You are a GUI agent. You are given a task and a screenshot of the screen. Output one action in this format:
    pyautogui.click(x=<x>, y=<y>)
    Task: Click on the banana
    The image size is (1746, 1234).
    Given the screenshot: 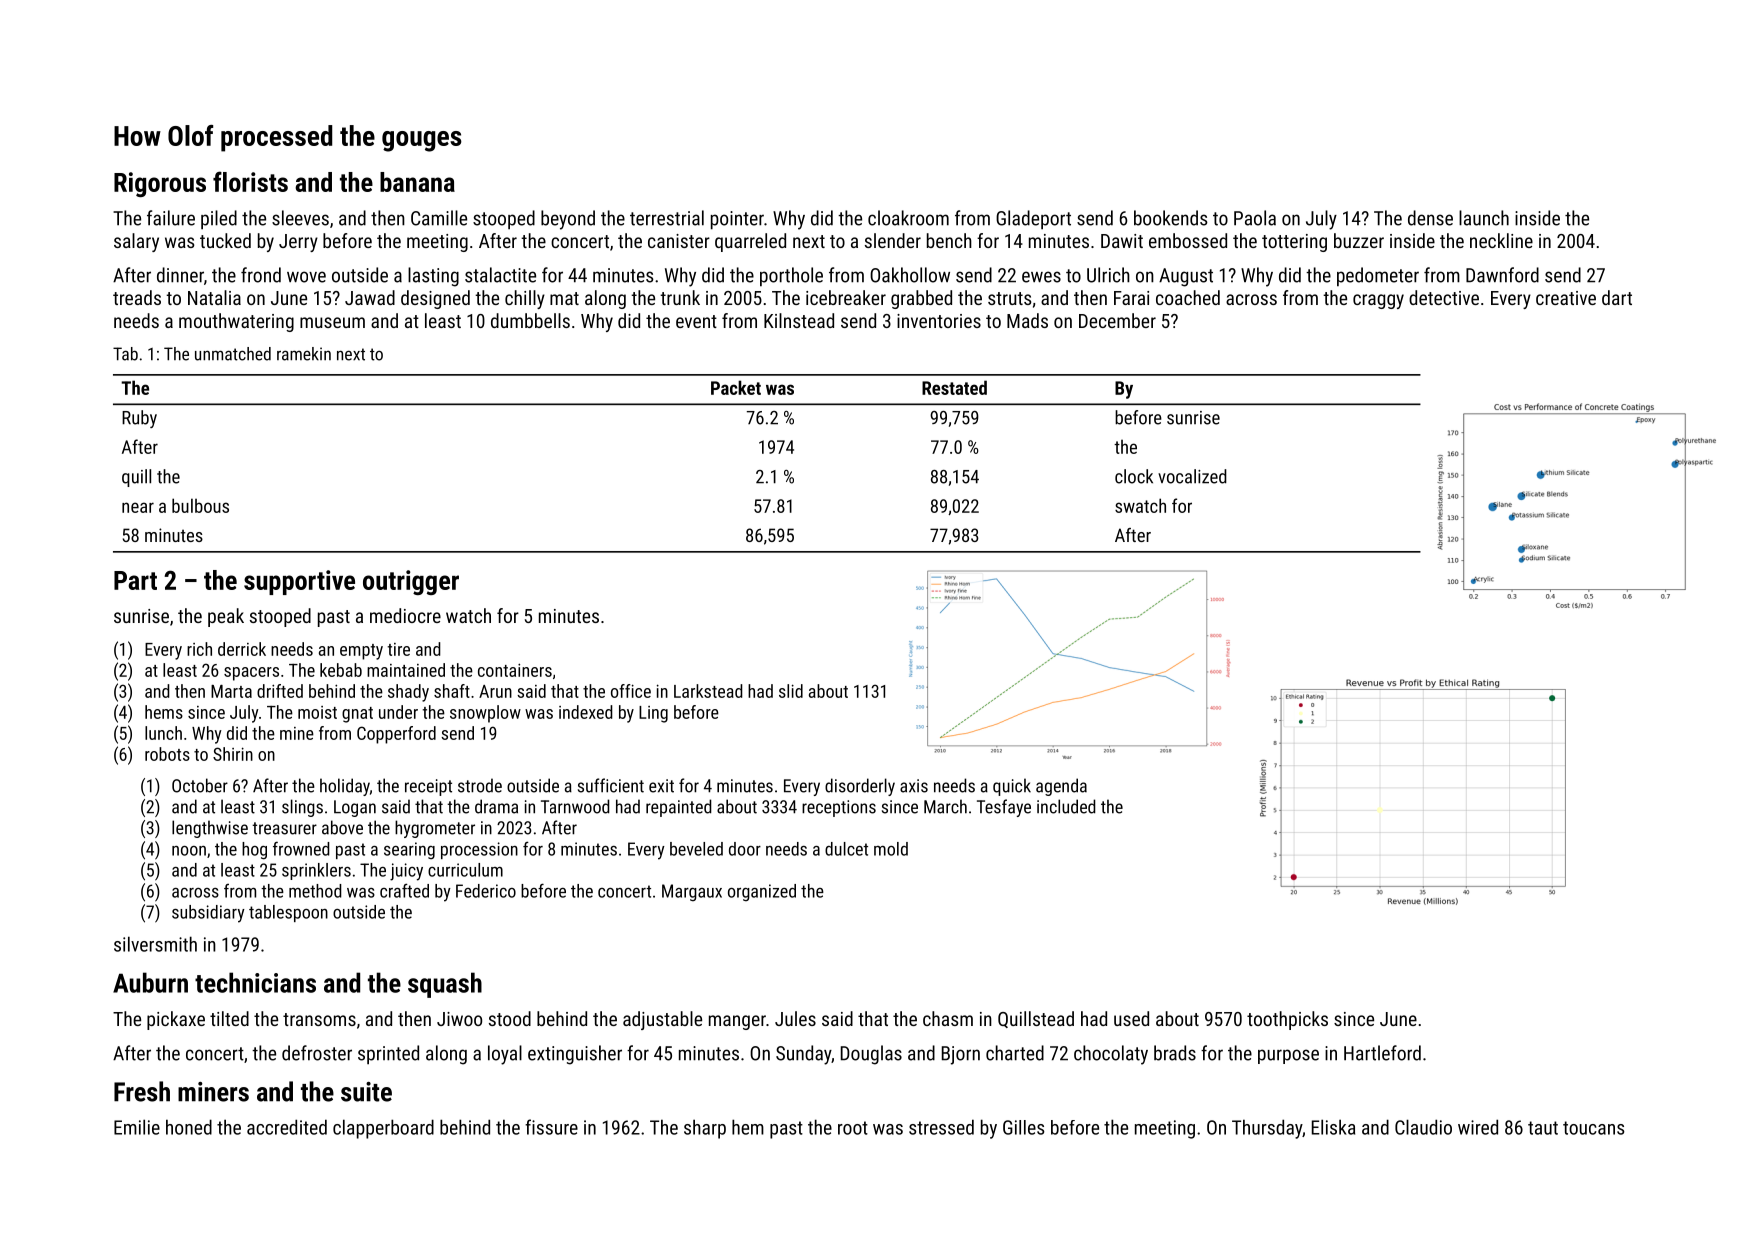 What is the action you would take?
    pyautogui.click(x=417, y=182)
